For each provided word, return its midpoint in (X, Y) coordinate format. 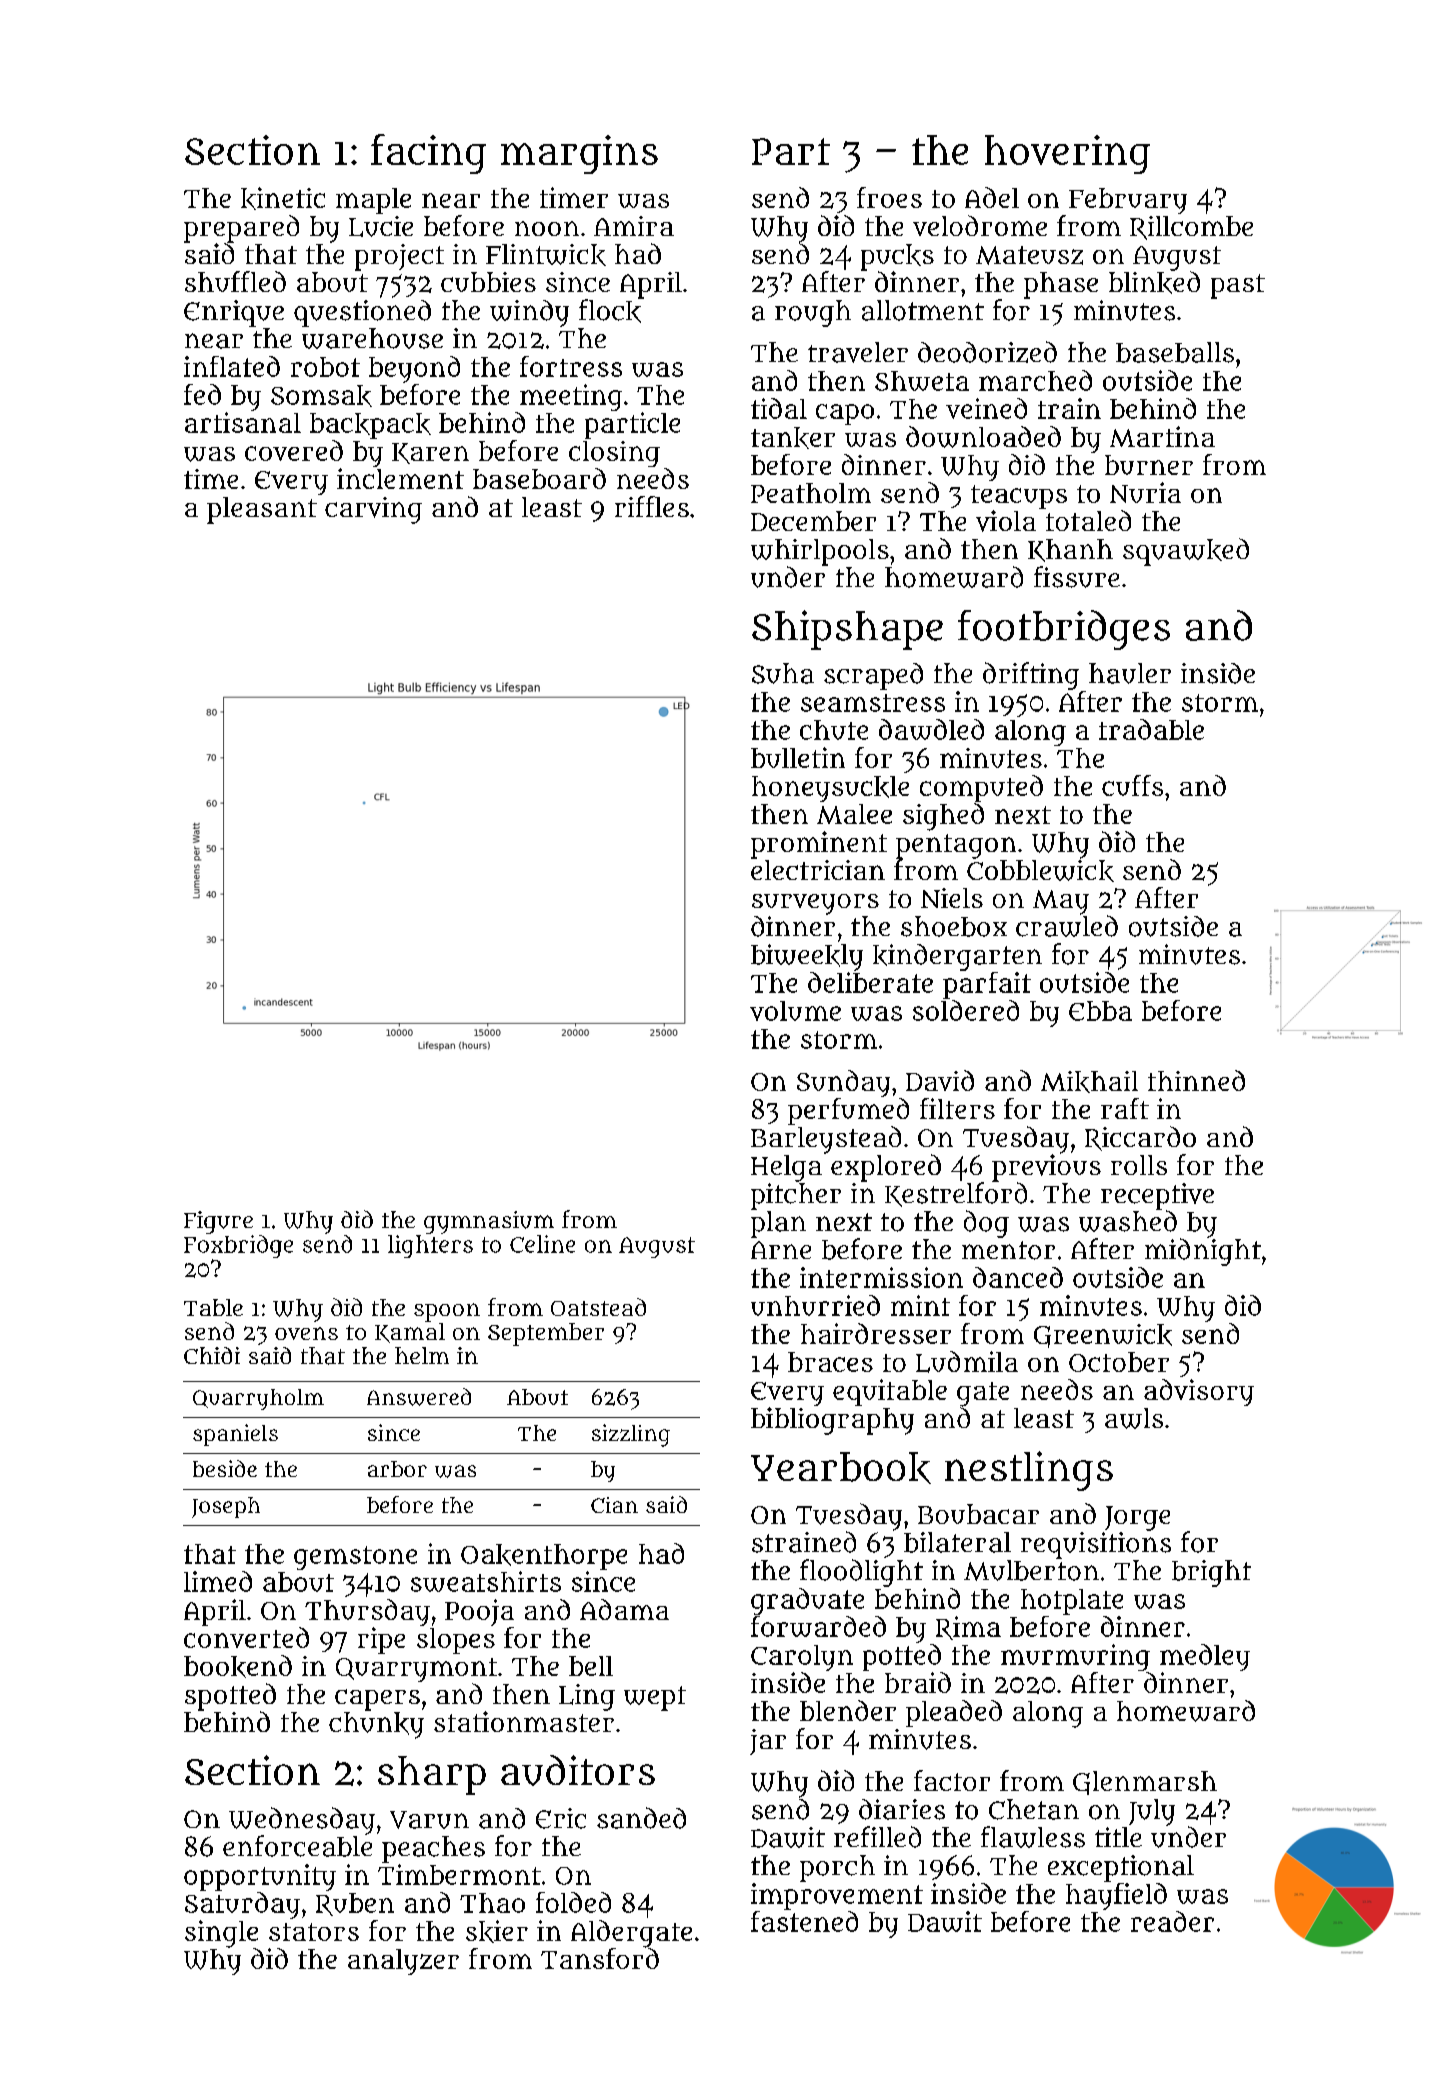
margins (579, 154)
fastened (804, 1921)
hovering (1067, 154)
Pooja (479, 1612)
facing (428, 154)
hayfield (1116, 1896)
